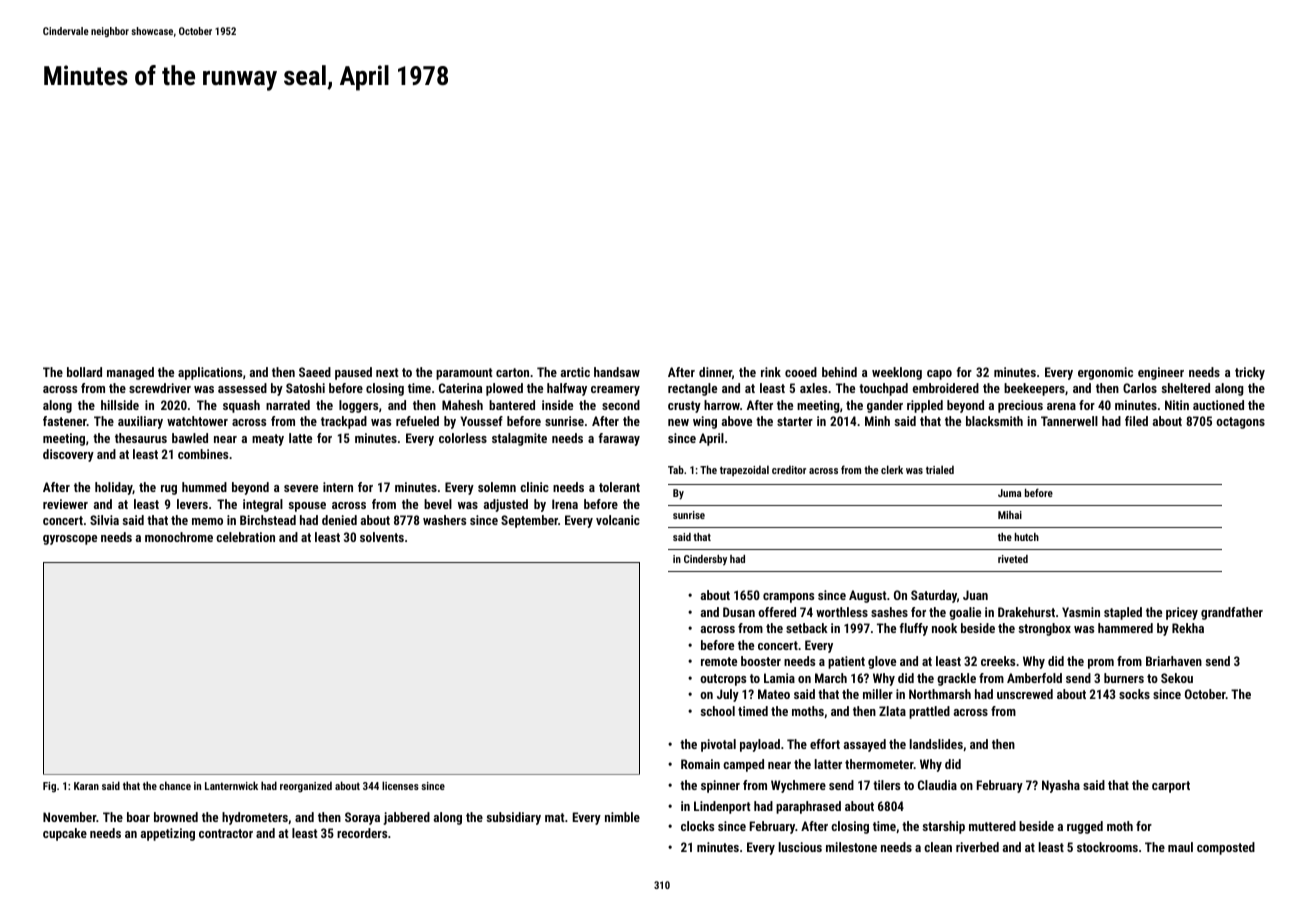  I want to click on rippled, so click(925, 406).
